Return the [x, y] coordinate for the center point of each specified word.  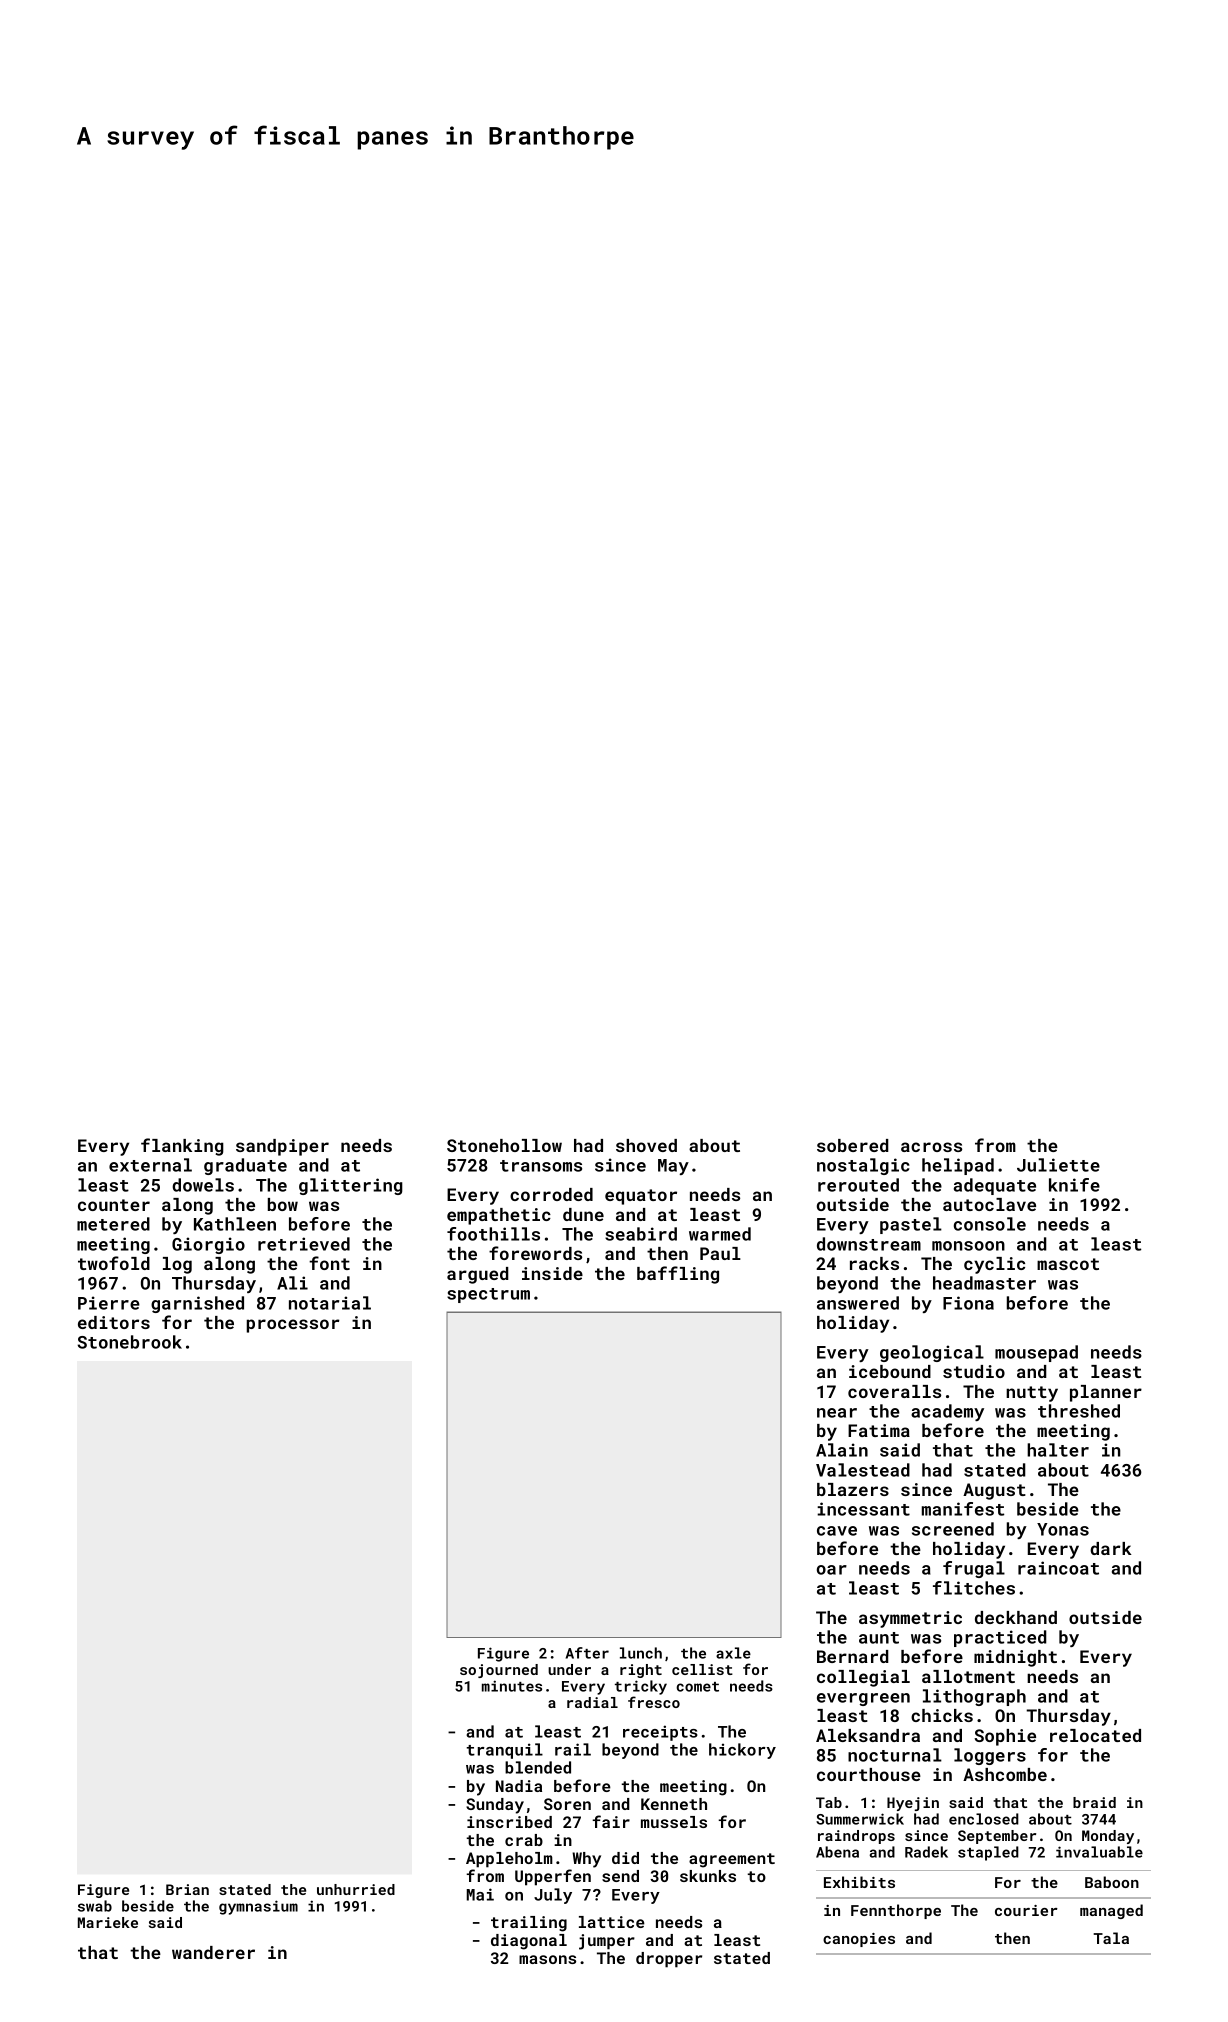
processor [293, 1326]
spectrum [488, 1295]
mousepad [1036, 1353]
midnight [1015, 1658]
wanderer [213, 1952]
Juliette [1058, 1165]
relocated [1095, 1735]
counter [114, 1205]
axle [733, 1653]
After [587, 1653]
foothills [493, 1234]
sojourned [499, 1671]
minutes [512, 1686]
